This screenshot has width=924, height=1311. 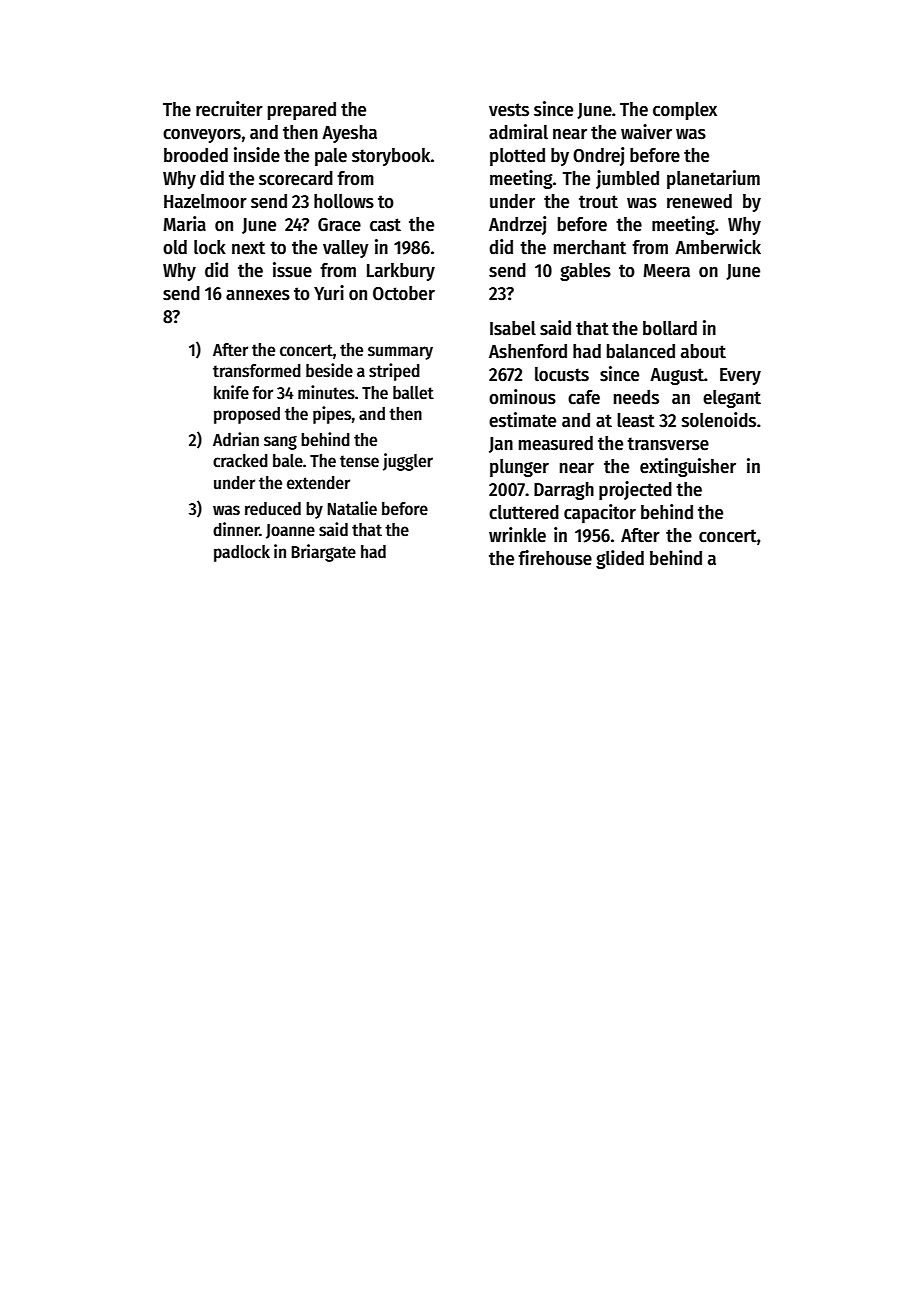 What do you see at coordinates (302, 111) in the screenshot?
I see `prepared` at bounding box center [302, 111].
